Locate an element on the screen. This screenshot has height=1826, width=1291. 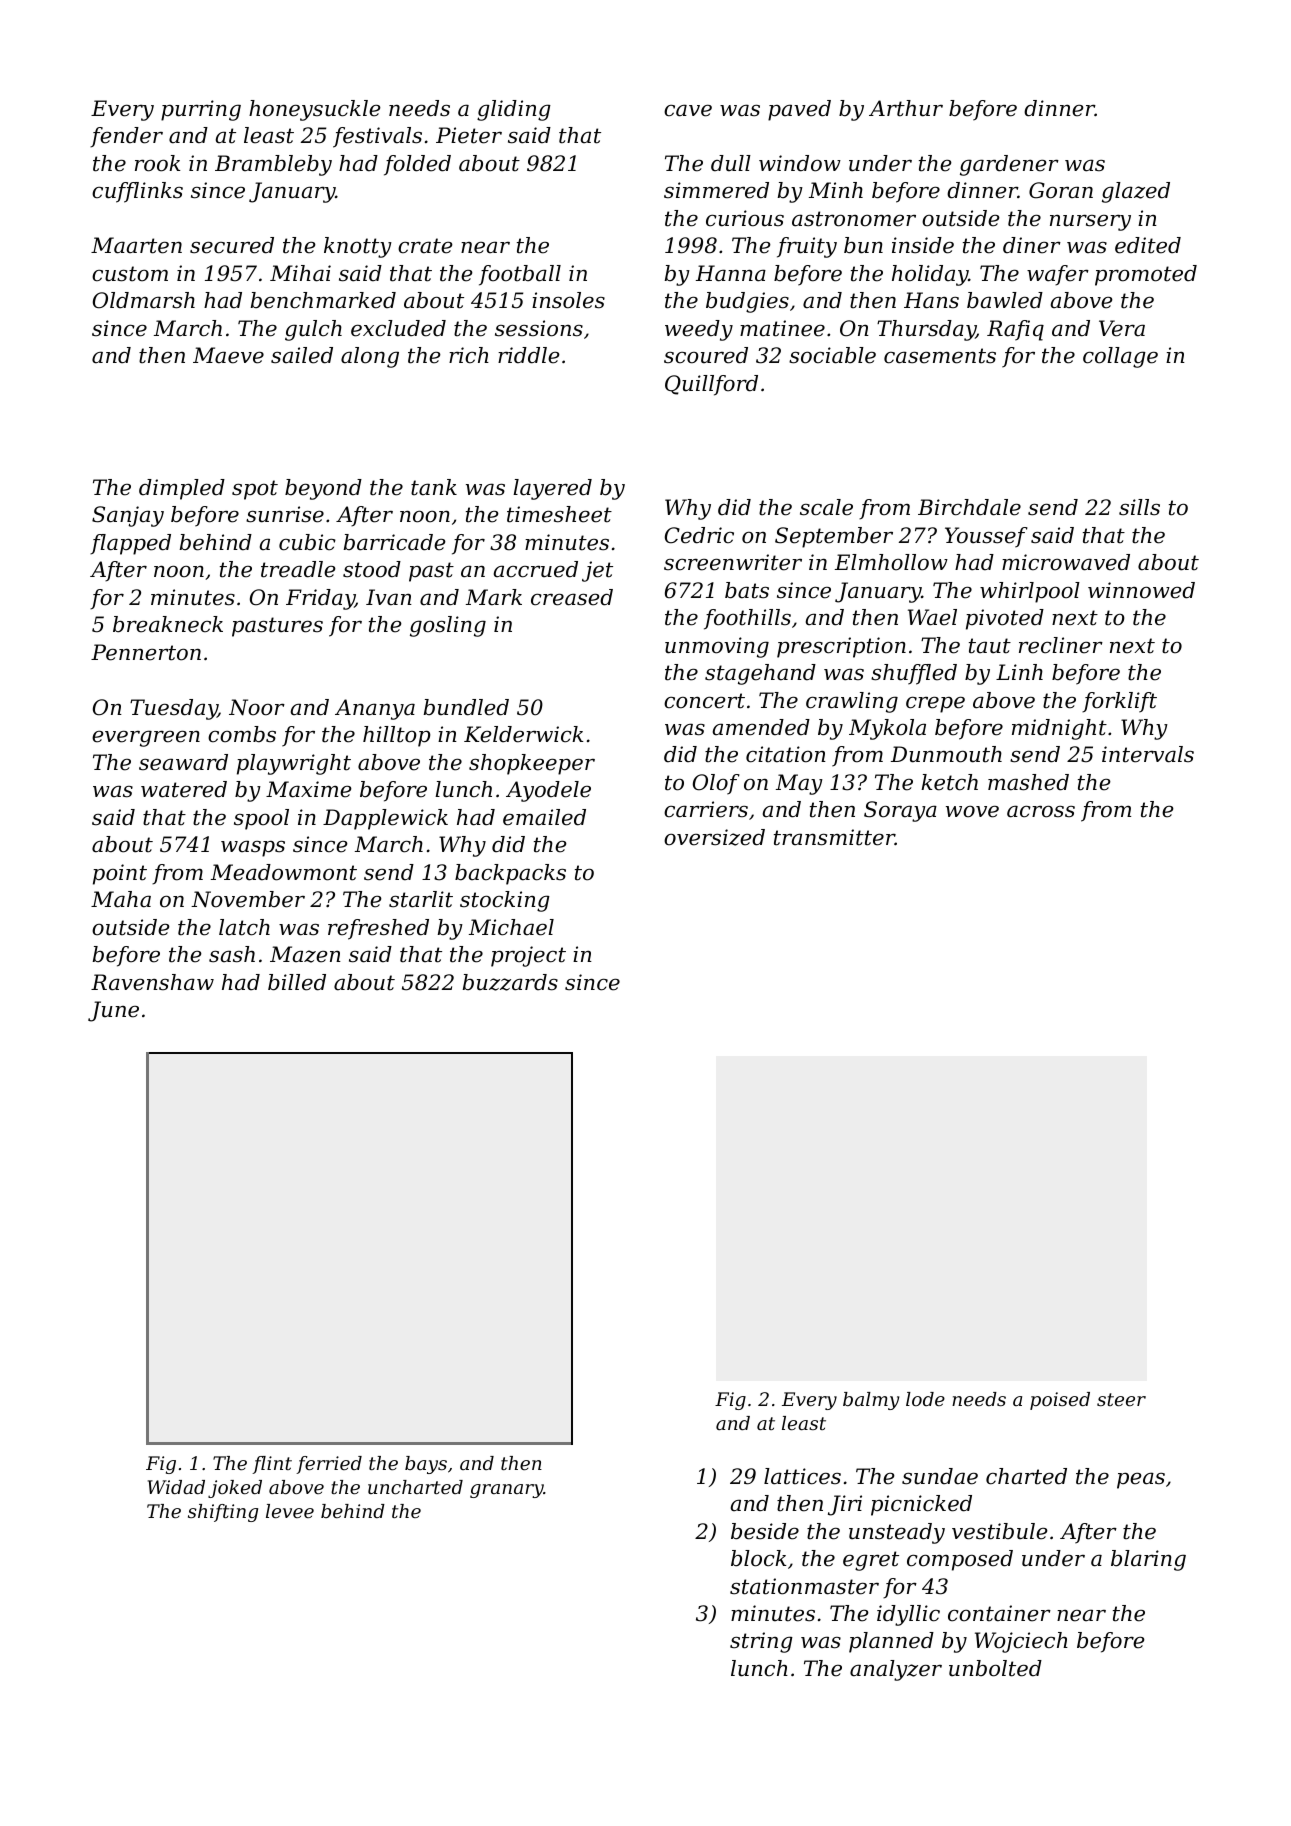
Arthur is located at coordinates (906, 108).
